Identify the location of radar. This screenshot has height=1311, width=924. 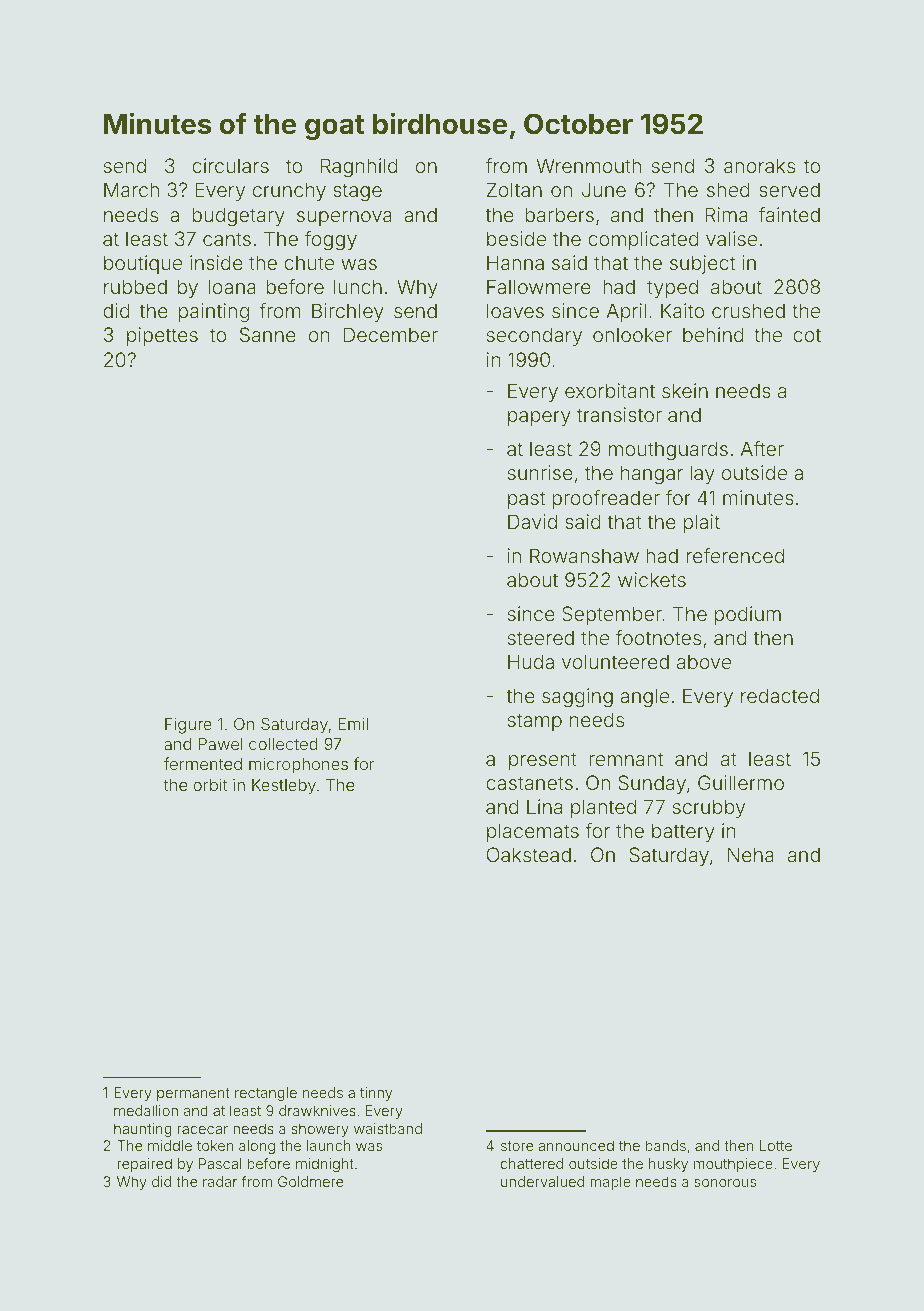
(220, 1181).
